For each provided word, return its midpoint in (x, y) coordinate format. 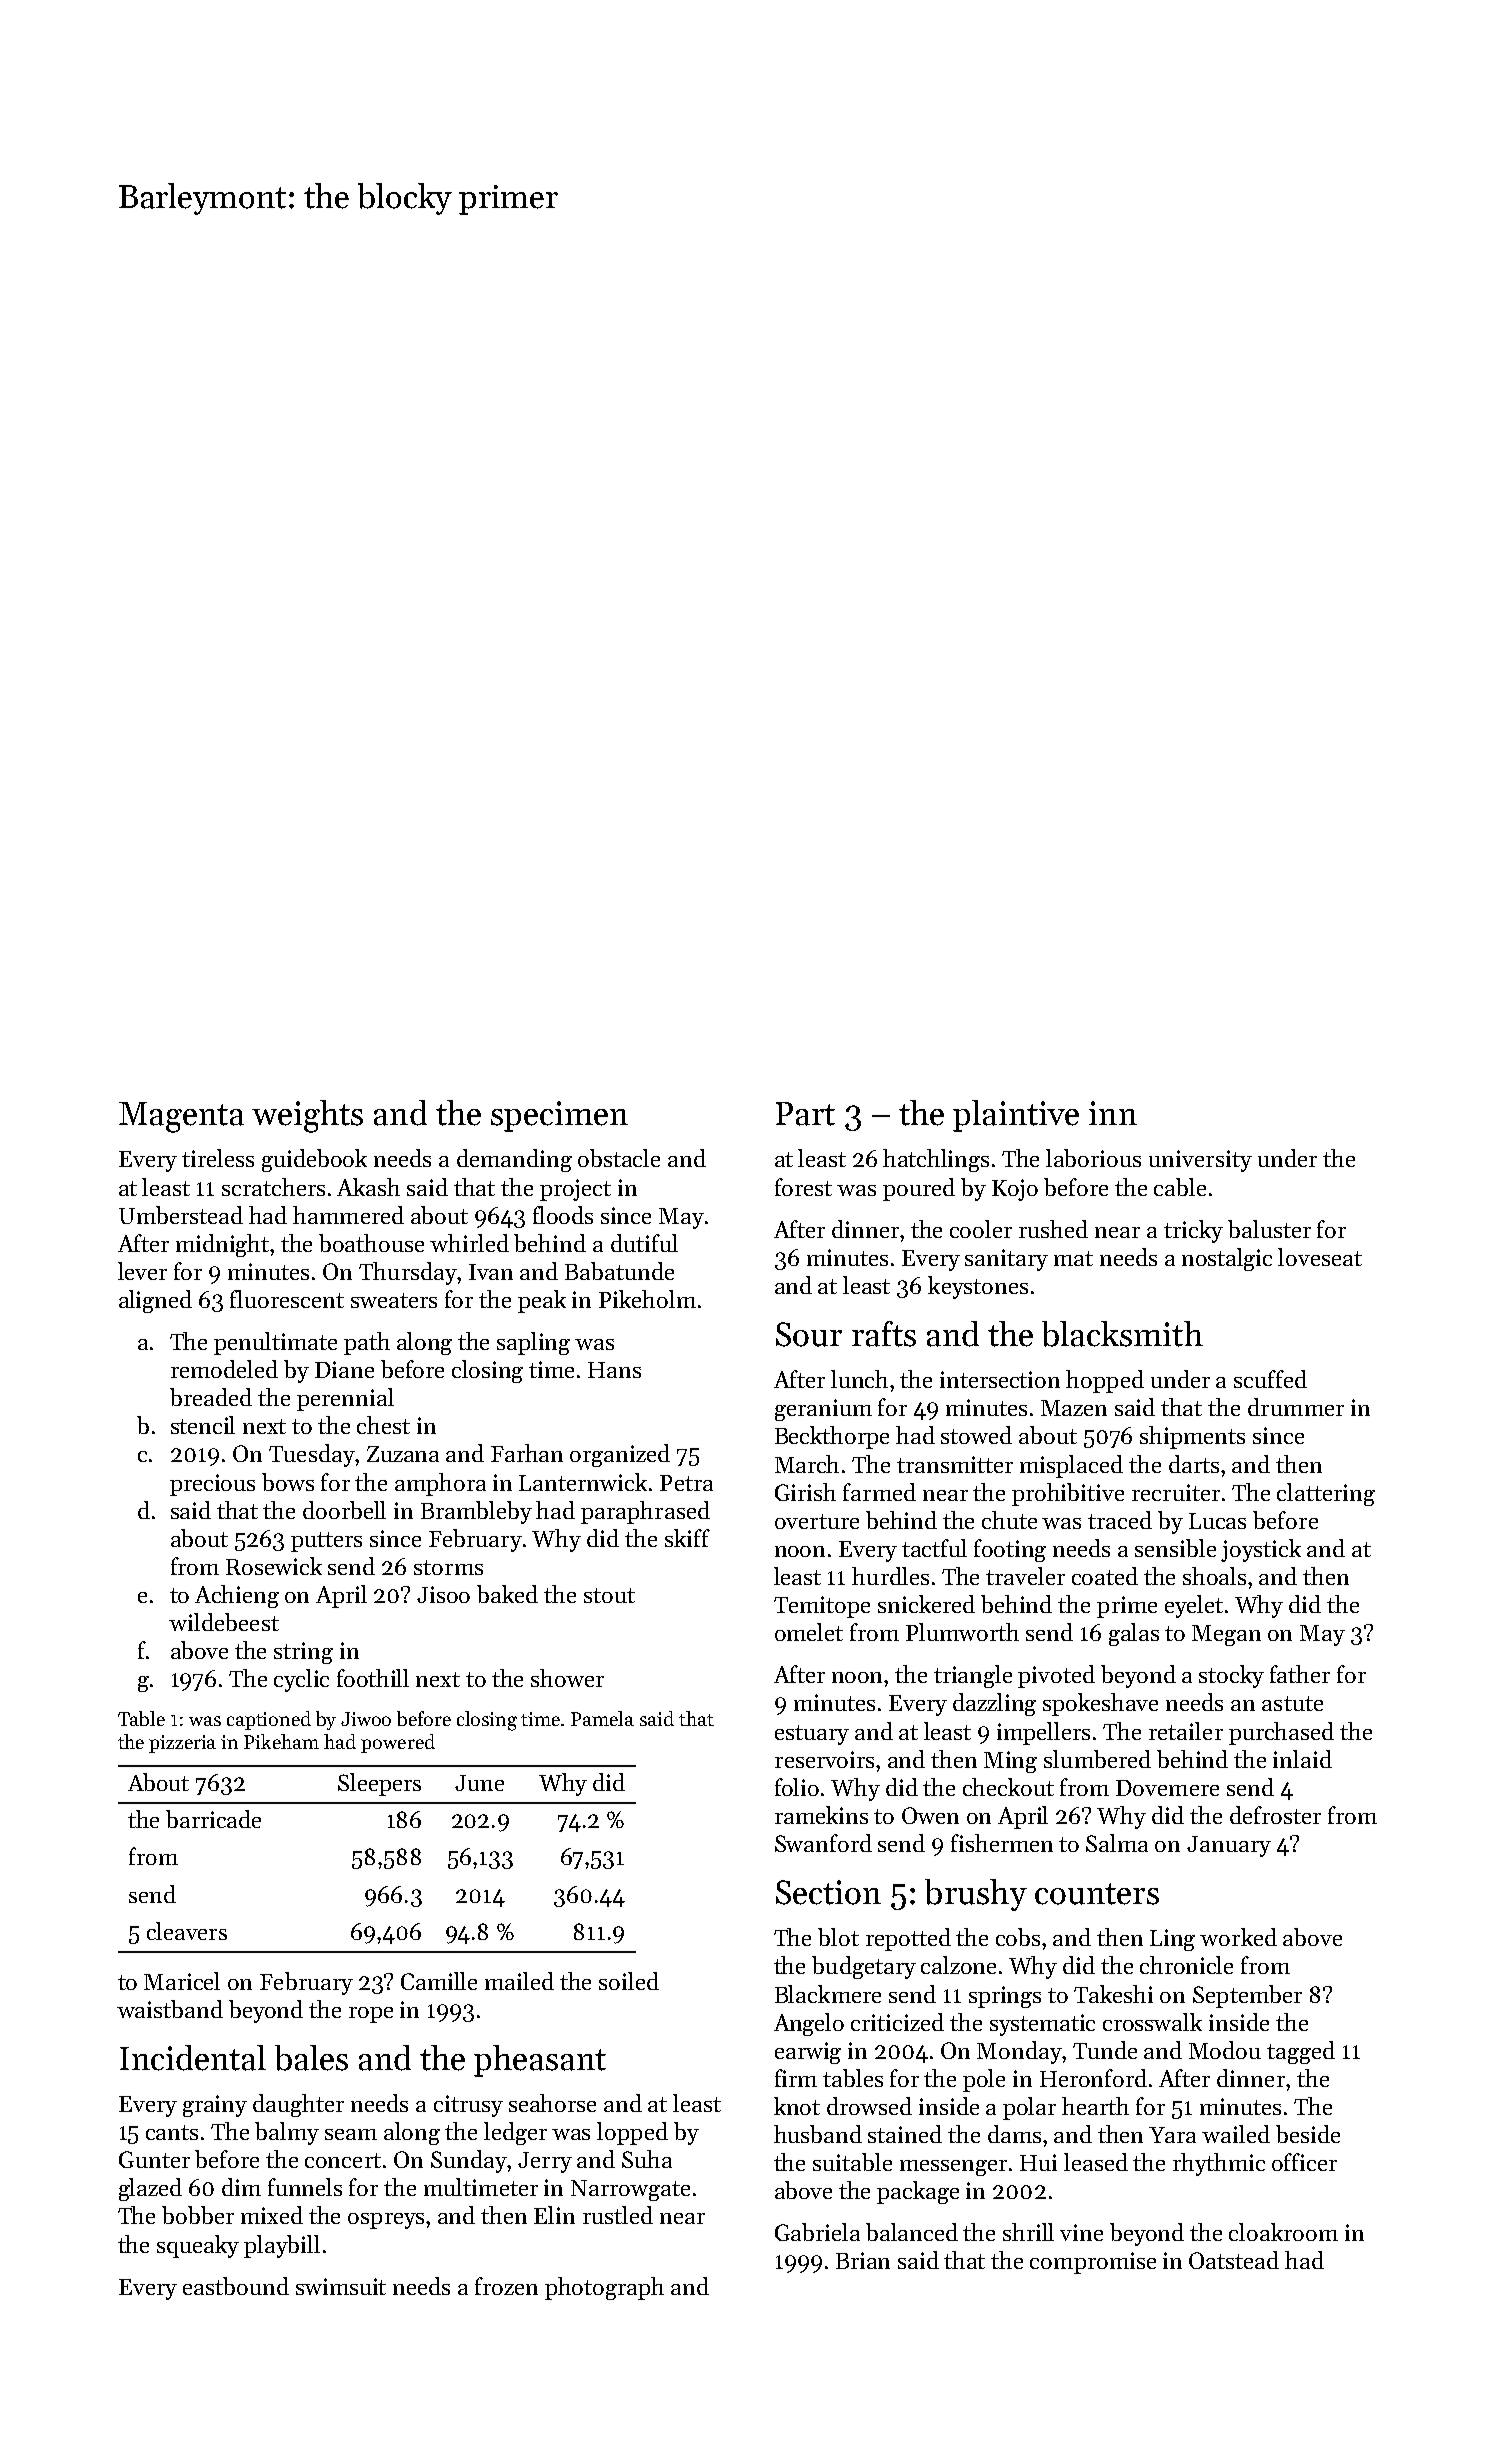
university (1200, 1161)
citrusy (468, 2106)
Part (805, 1114)
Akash (368, 1187)
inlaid (1302, 1759)
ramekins (821, 1815)
